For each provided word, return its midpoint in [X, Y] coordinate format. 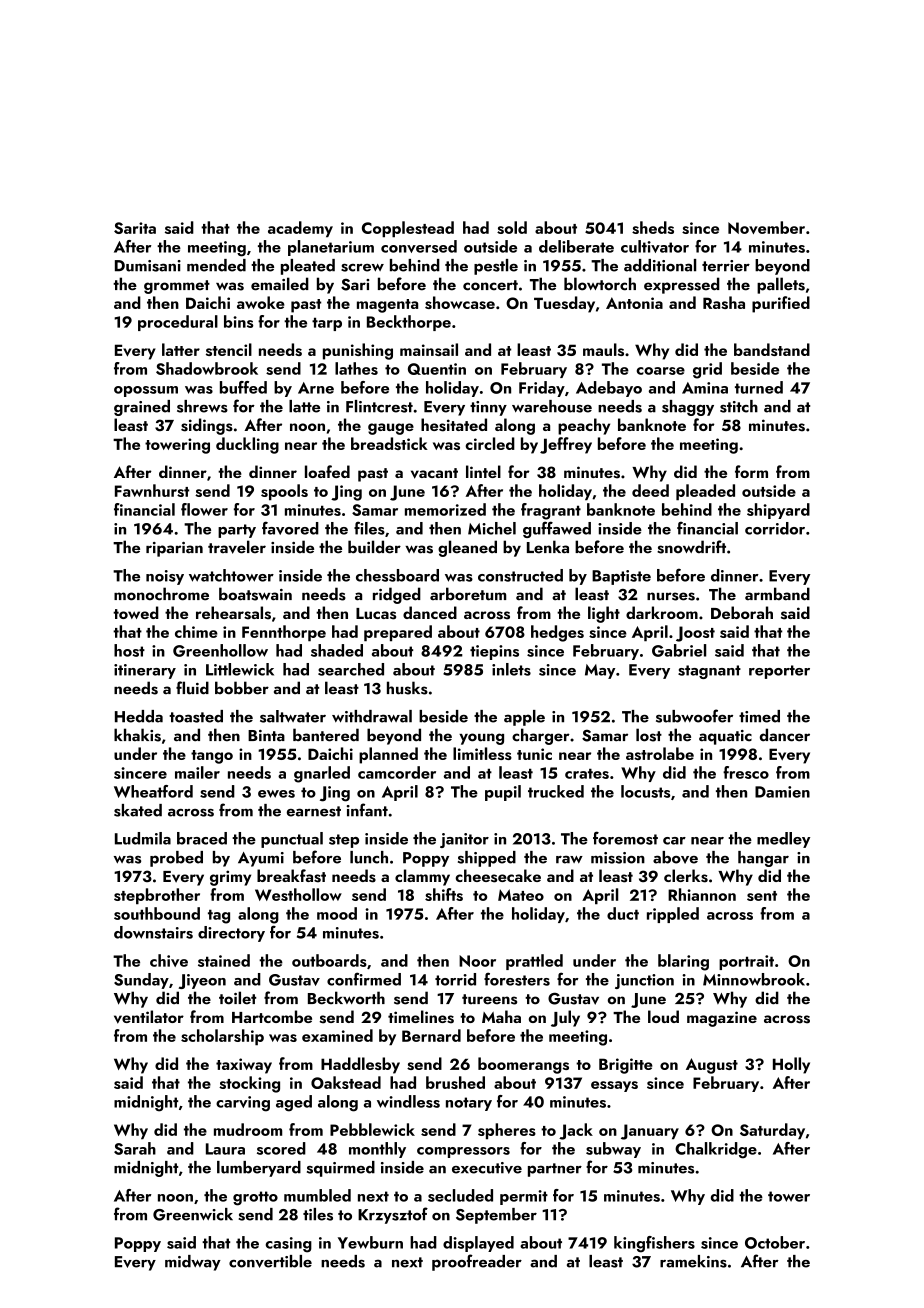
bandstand [772, 349]
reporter [779, 672]
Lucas [376, 614]
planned [388, 755]
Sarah [135, 1148]
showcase [460, 302]
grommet [177, 287]
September [496, 1216]
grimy [230, 878]
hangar [763, 859]
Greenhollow [220, 650]
